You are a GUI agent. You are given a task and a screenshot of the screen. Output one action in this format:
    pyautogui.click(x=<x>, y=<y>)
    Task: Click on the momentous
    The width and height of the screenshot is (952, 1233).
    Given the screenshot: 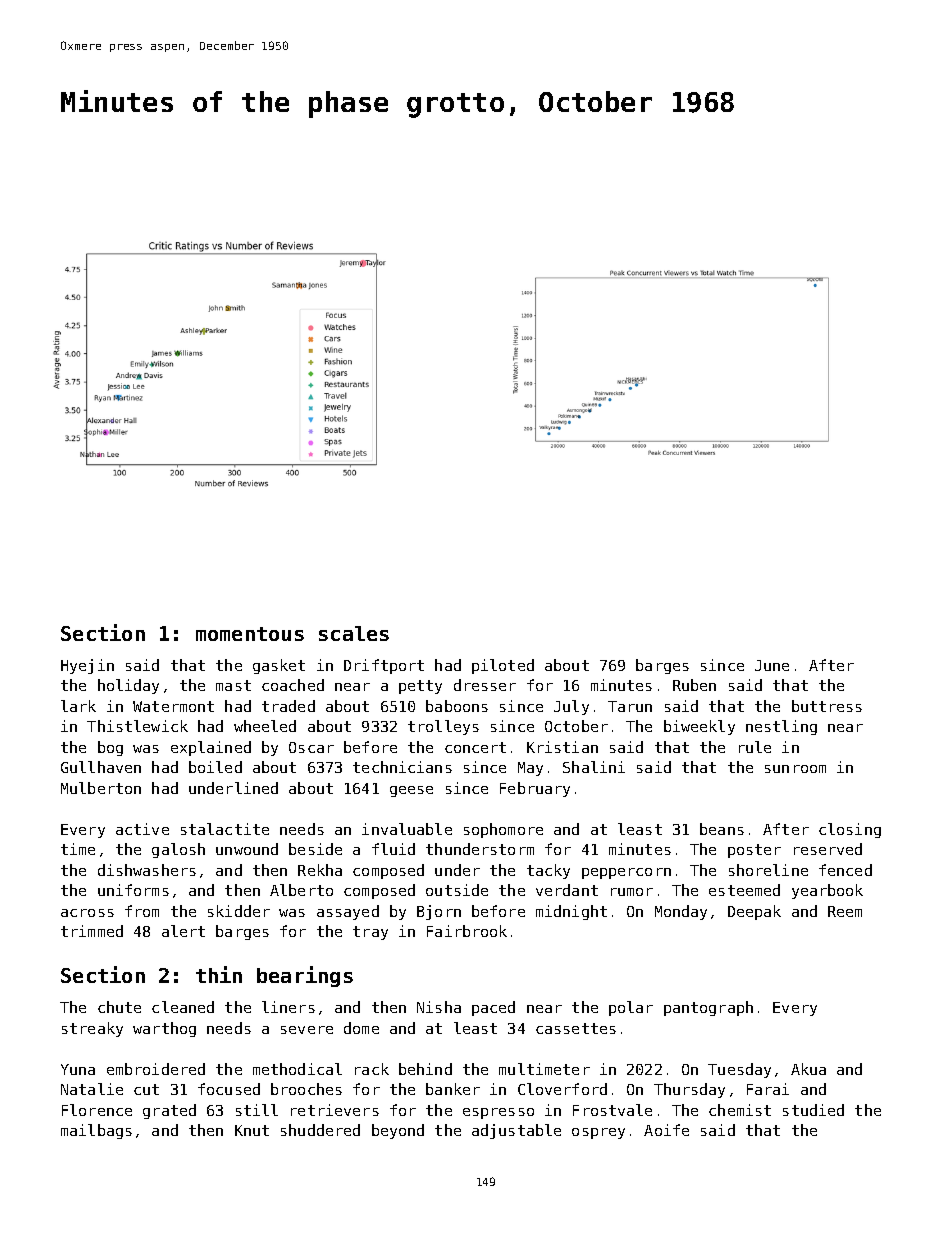 What is the action you would take?
    pyautogui.click(x=250, y=634)
